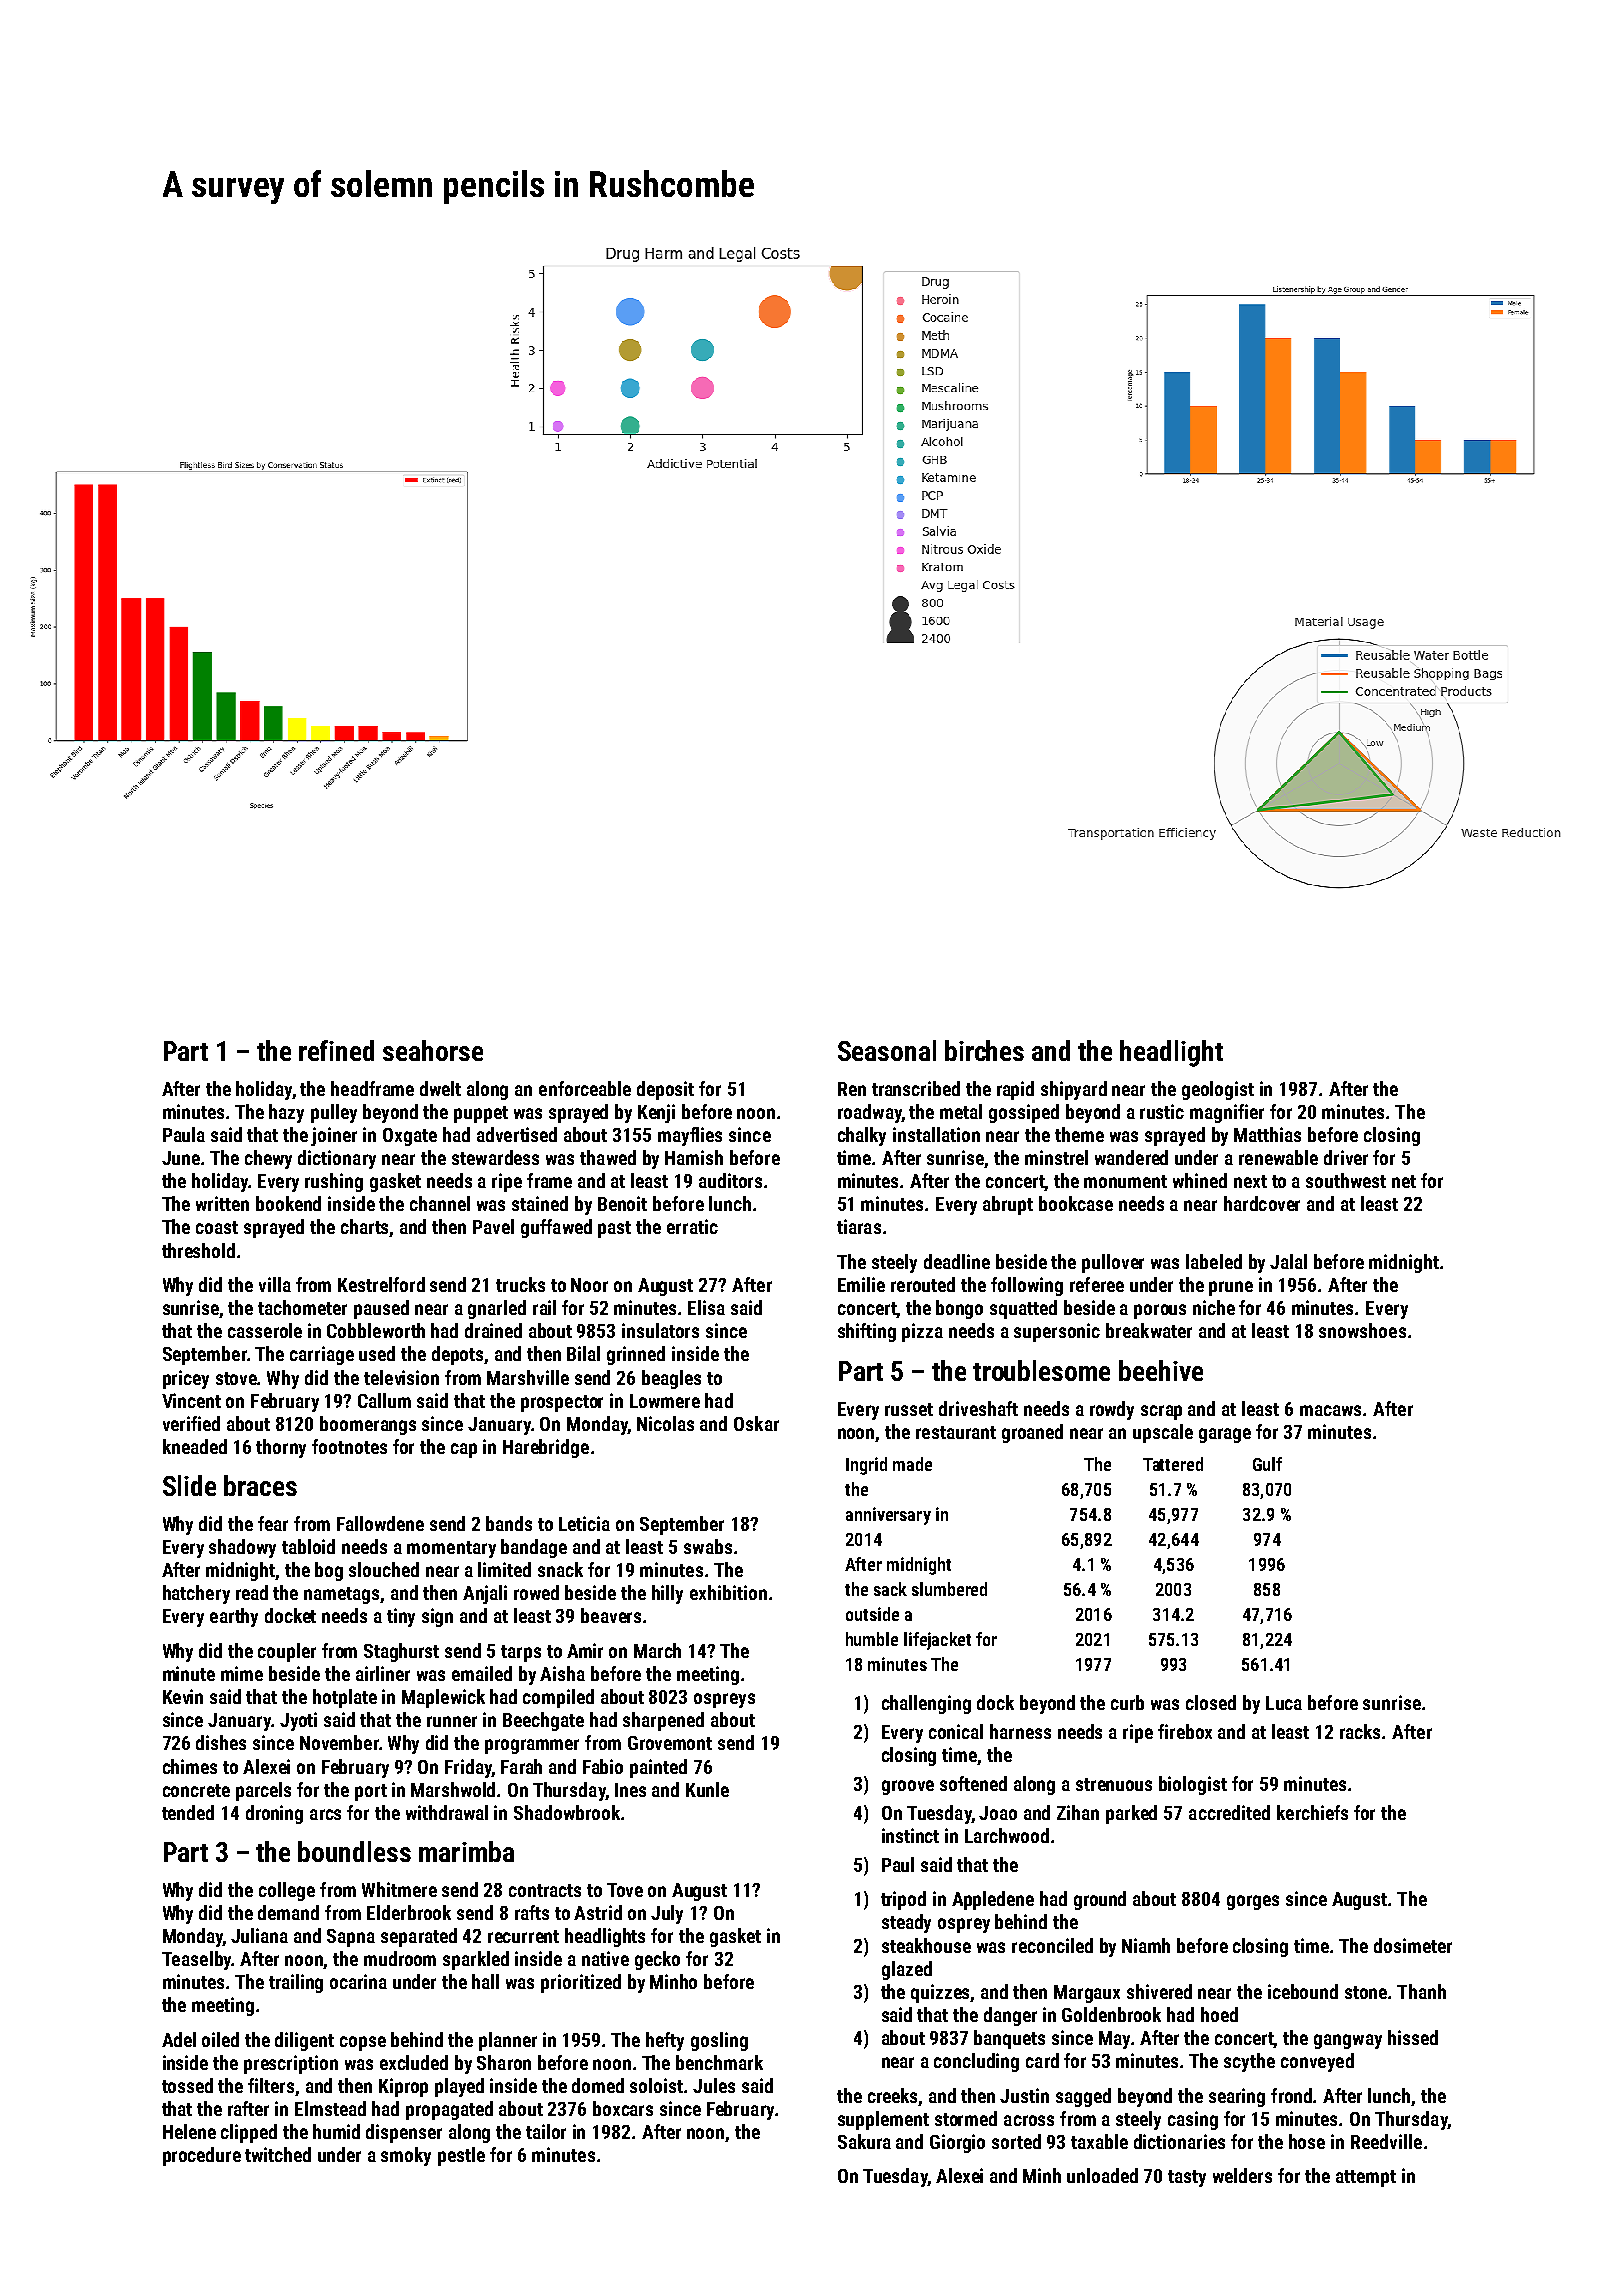  I want to click on Seasonal, so click(887, 1050).
